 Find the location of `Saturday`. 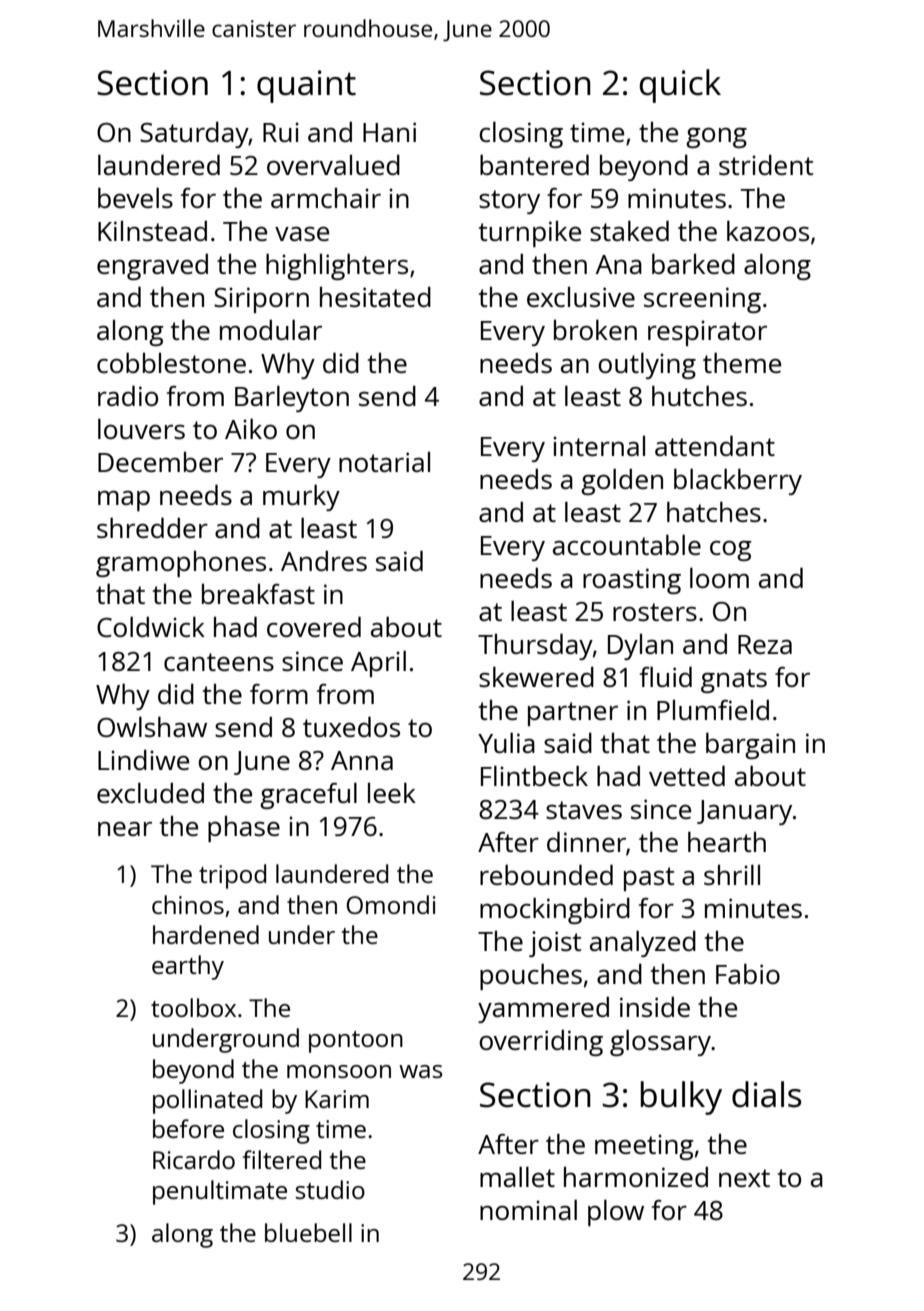

Saturday is located at coordinates (194, 134).
